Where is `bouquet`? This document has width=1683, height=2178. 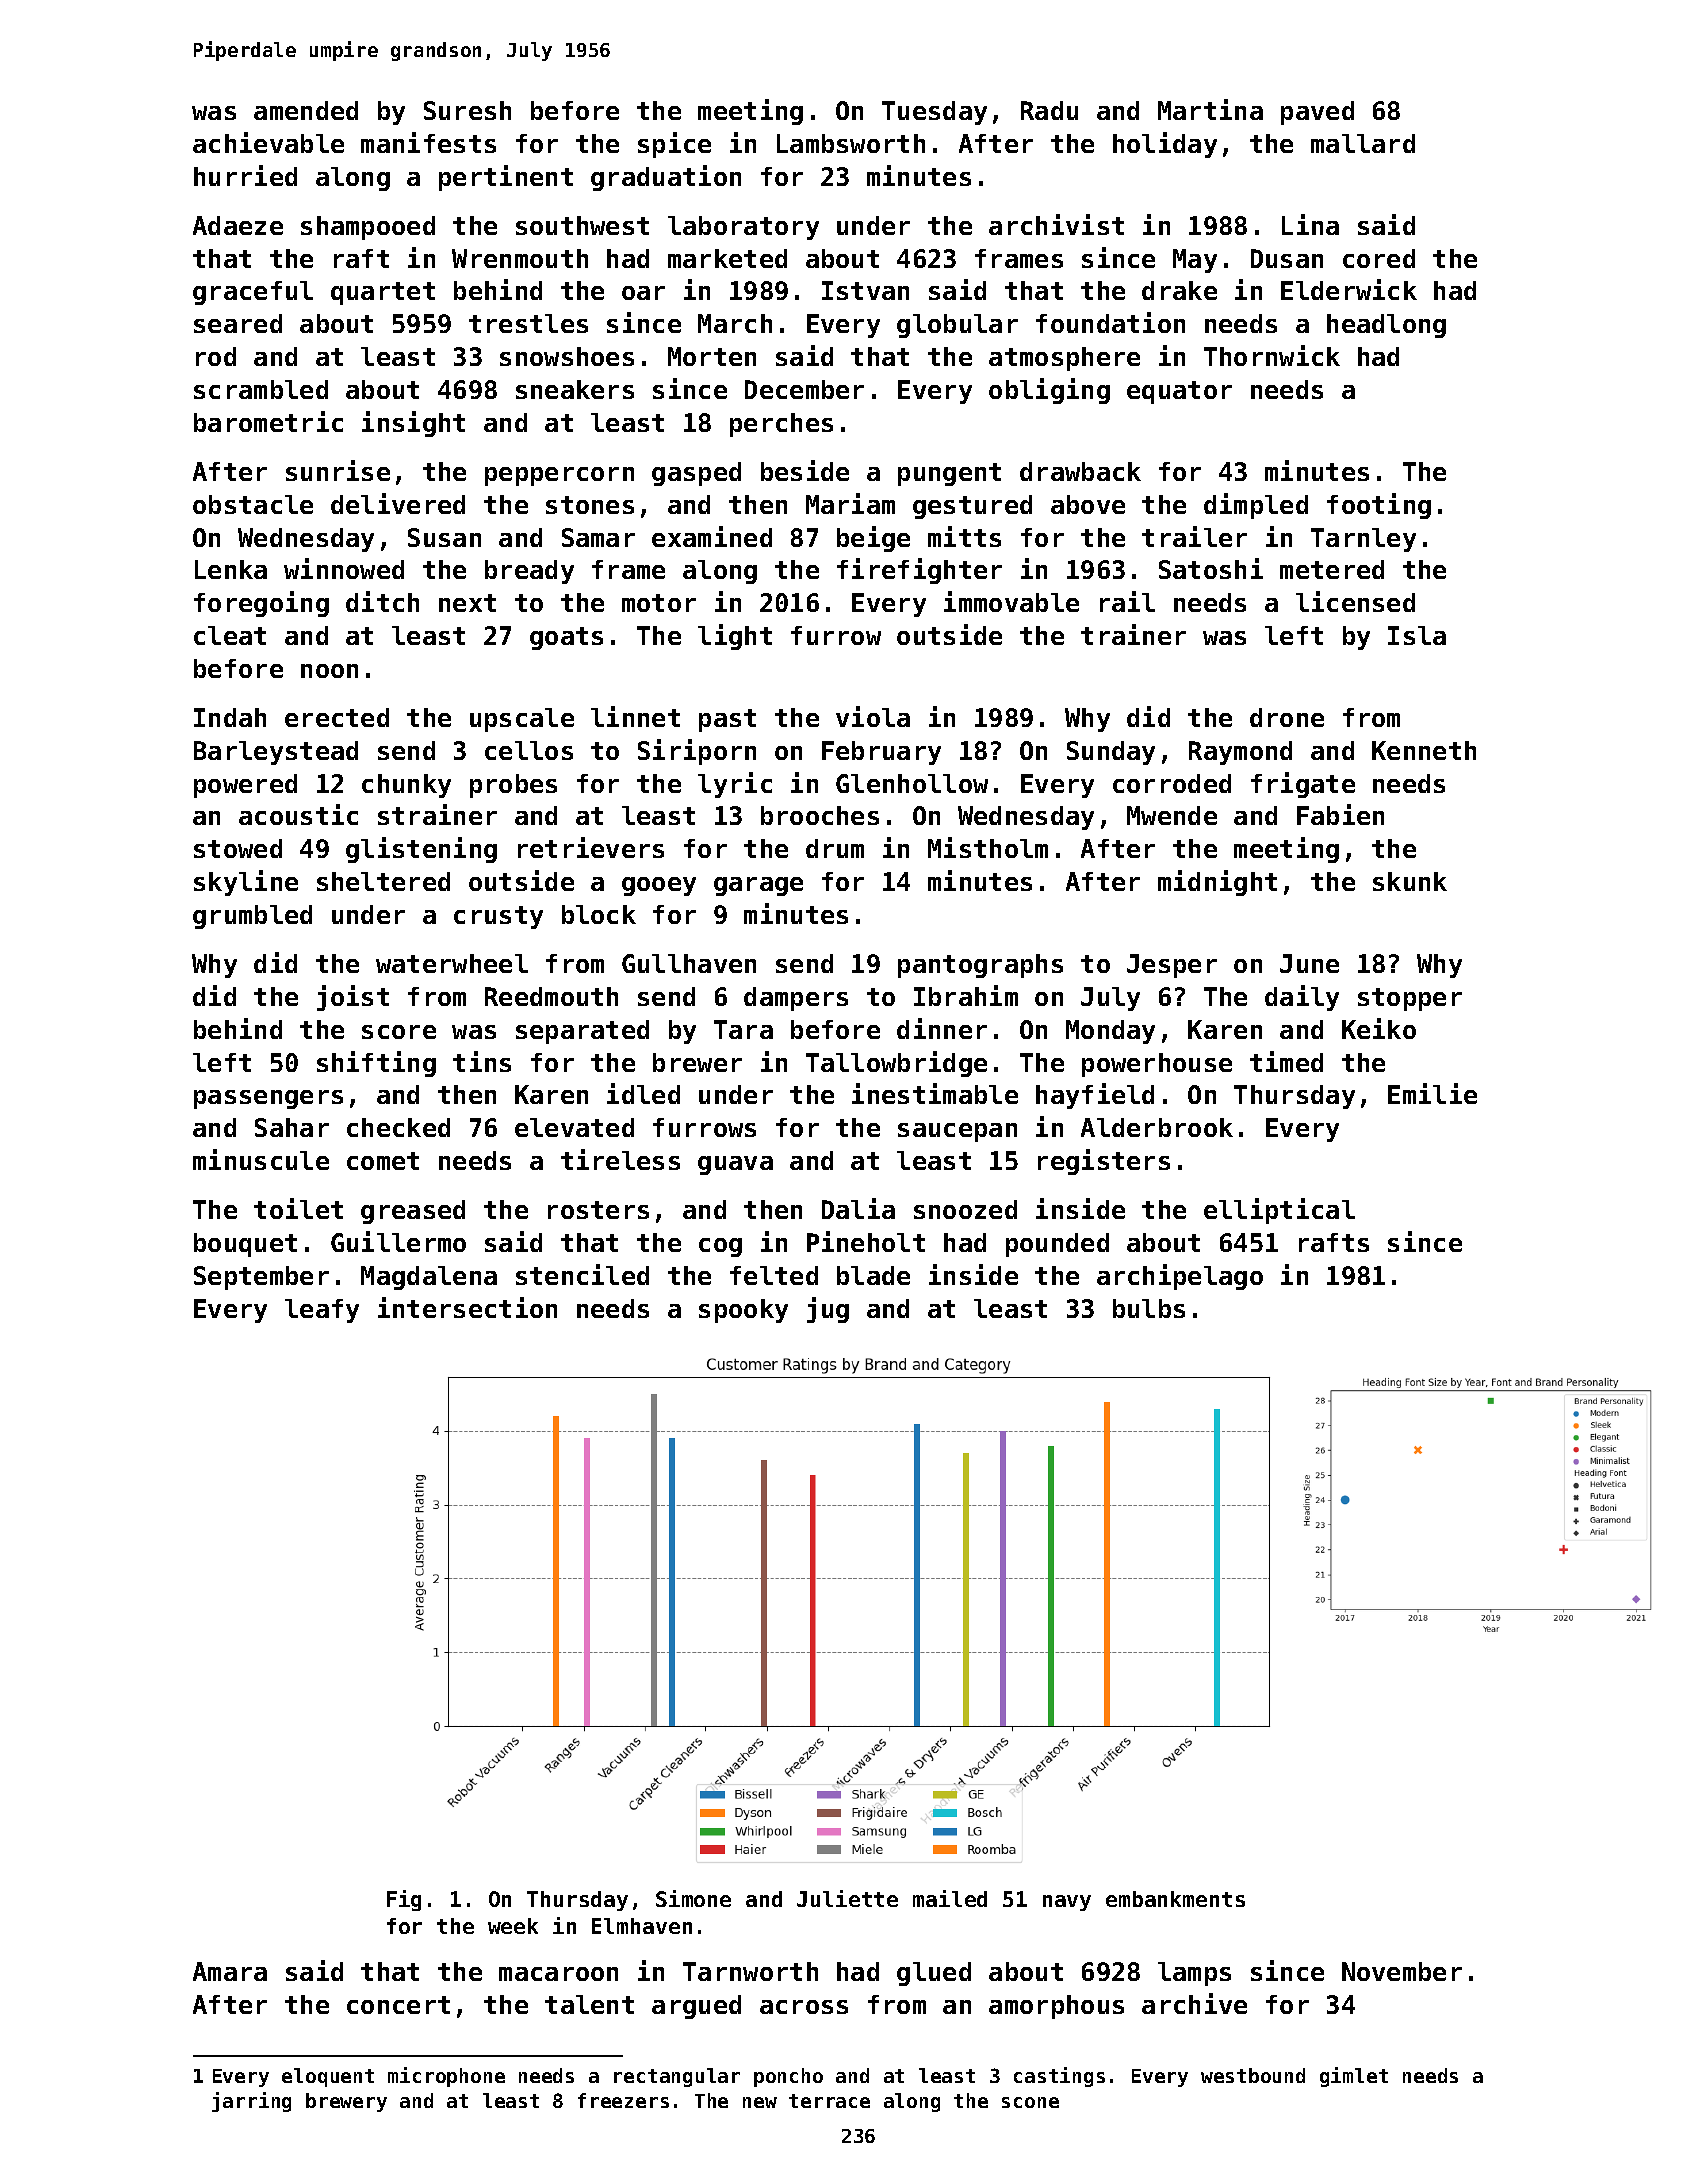
bouquet is located at coordinates (245, 1245).
